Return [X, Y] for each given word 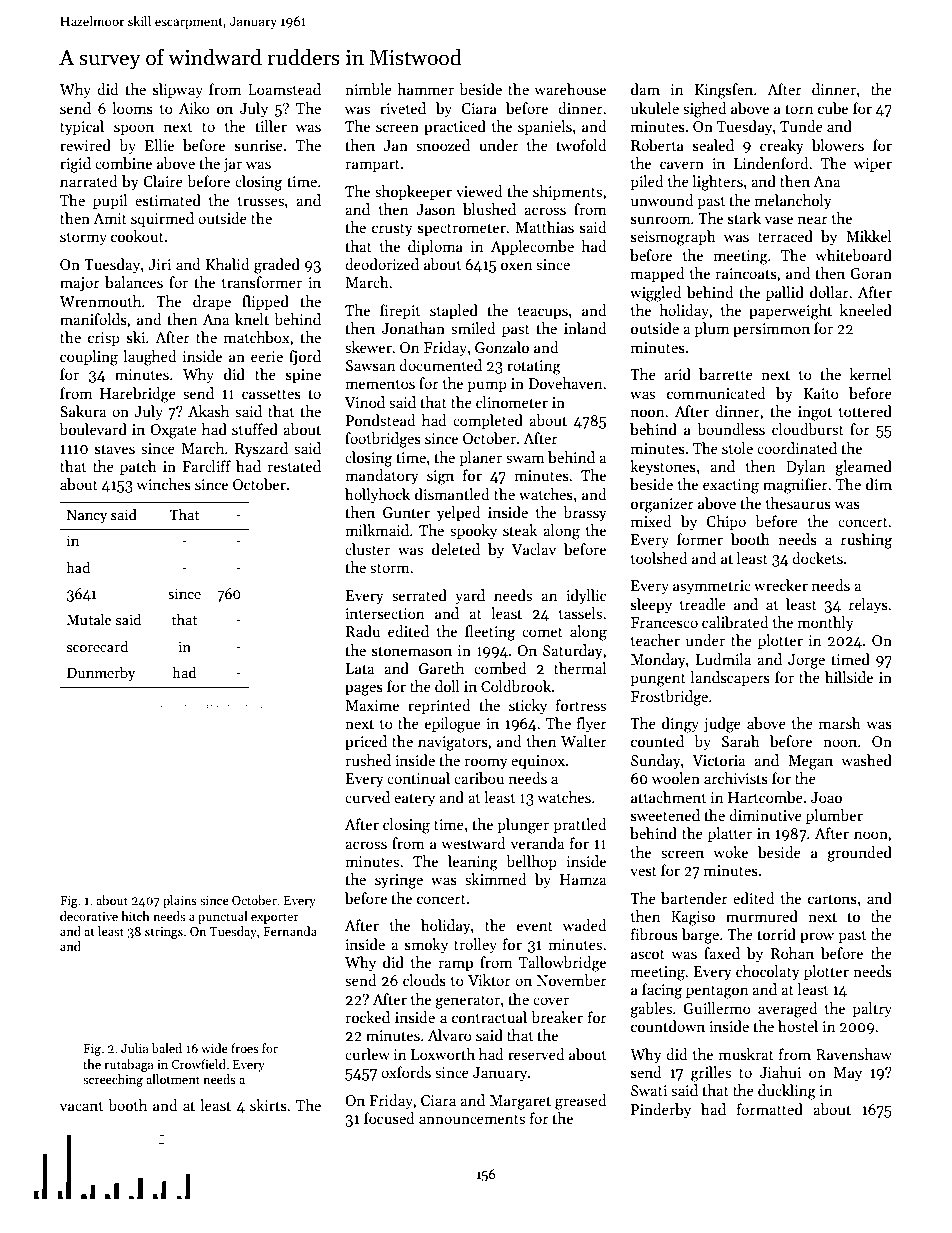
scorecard [97, 646]
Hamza [583, 879]
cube [833, 108]
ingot [815, 413]
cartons [832, 899]
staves [115, 449]
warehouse [570, 89]
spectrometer [462, 229]
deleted [456, 549]
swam [525, 459]
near [813, 220]
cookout [137, 236]
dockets [817, 558]
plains [180, 901]
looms [132, 108]
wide [214, 1048]
